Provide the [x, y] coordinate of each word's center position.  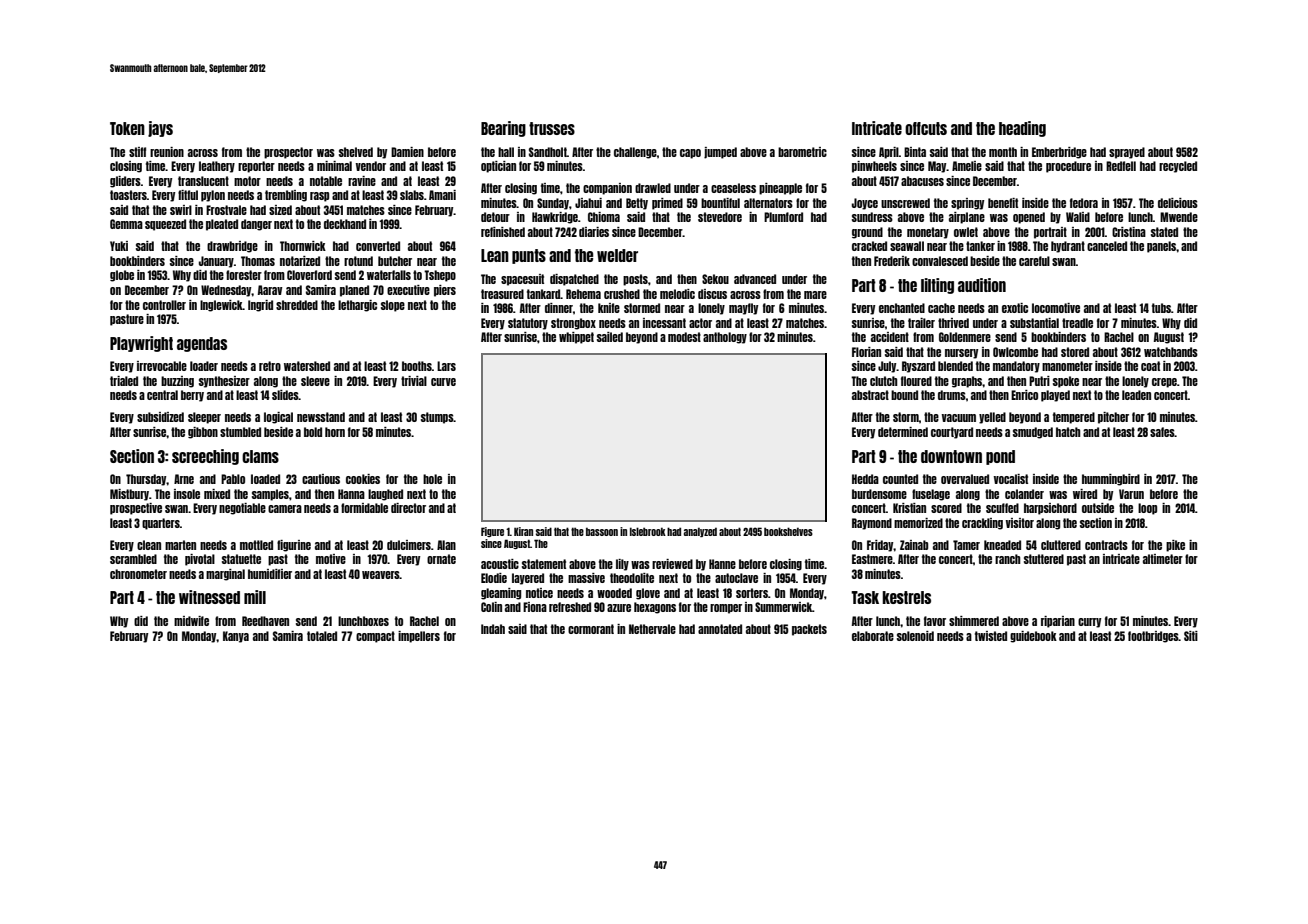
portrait [1050, 233]
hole [432, 479]
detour [495, 217]
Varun [1131, 494]
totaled [322, 636]
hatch [1068, 432]
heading [1022, 129]
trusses [552, 128]
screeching [205, 457]
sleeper [204, 418]
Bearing [503, 129]
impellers [419, 637]
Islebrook [648, 531]
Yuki [119, 246]
